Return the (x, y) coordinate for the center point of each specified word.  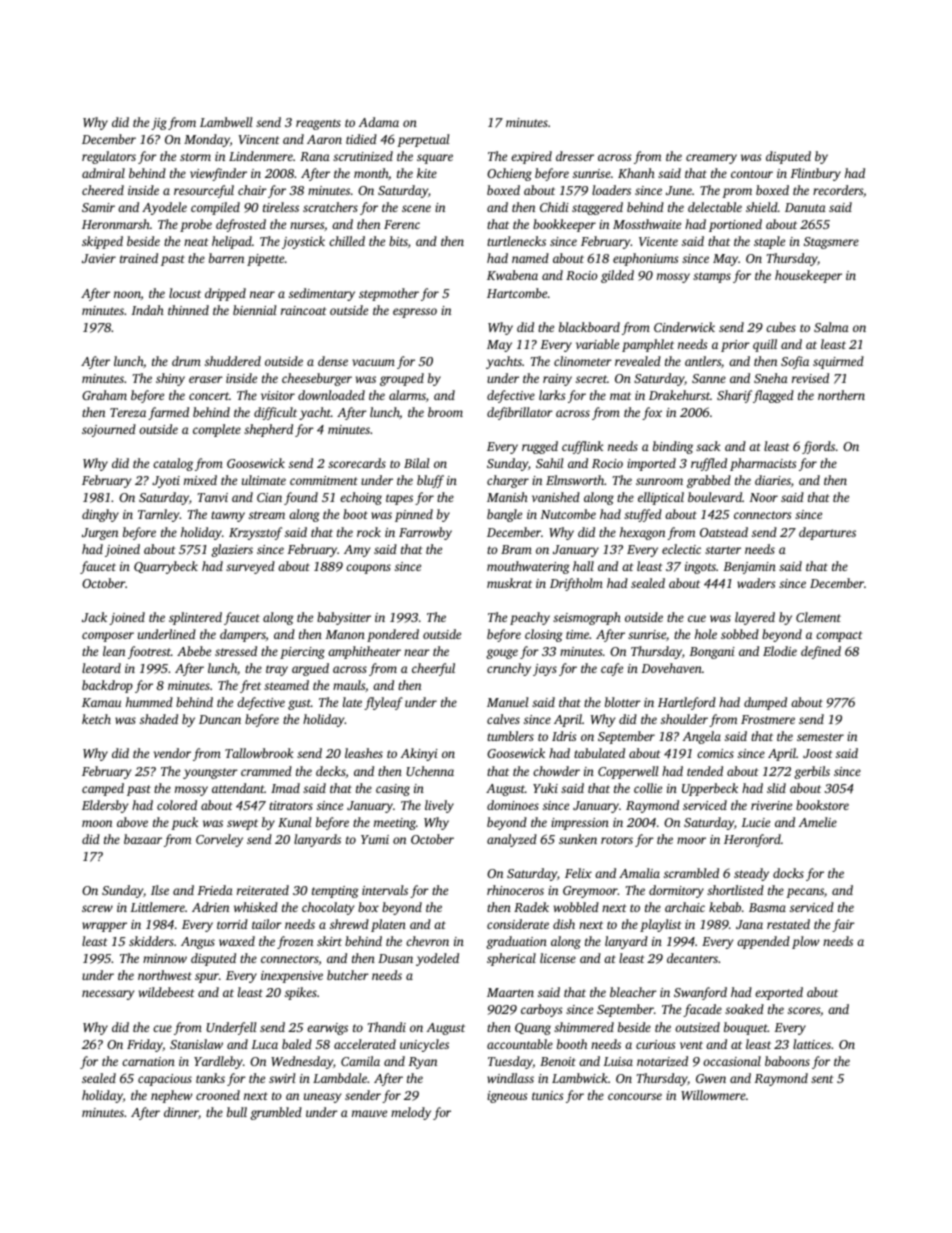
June (679, 190)
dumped (765, 703)
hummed (149, 702)
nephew (171, 1096)
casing (393, 790)
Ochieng (509, 174)
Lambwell (226, 122)
